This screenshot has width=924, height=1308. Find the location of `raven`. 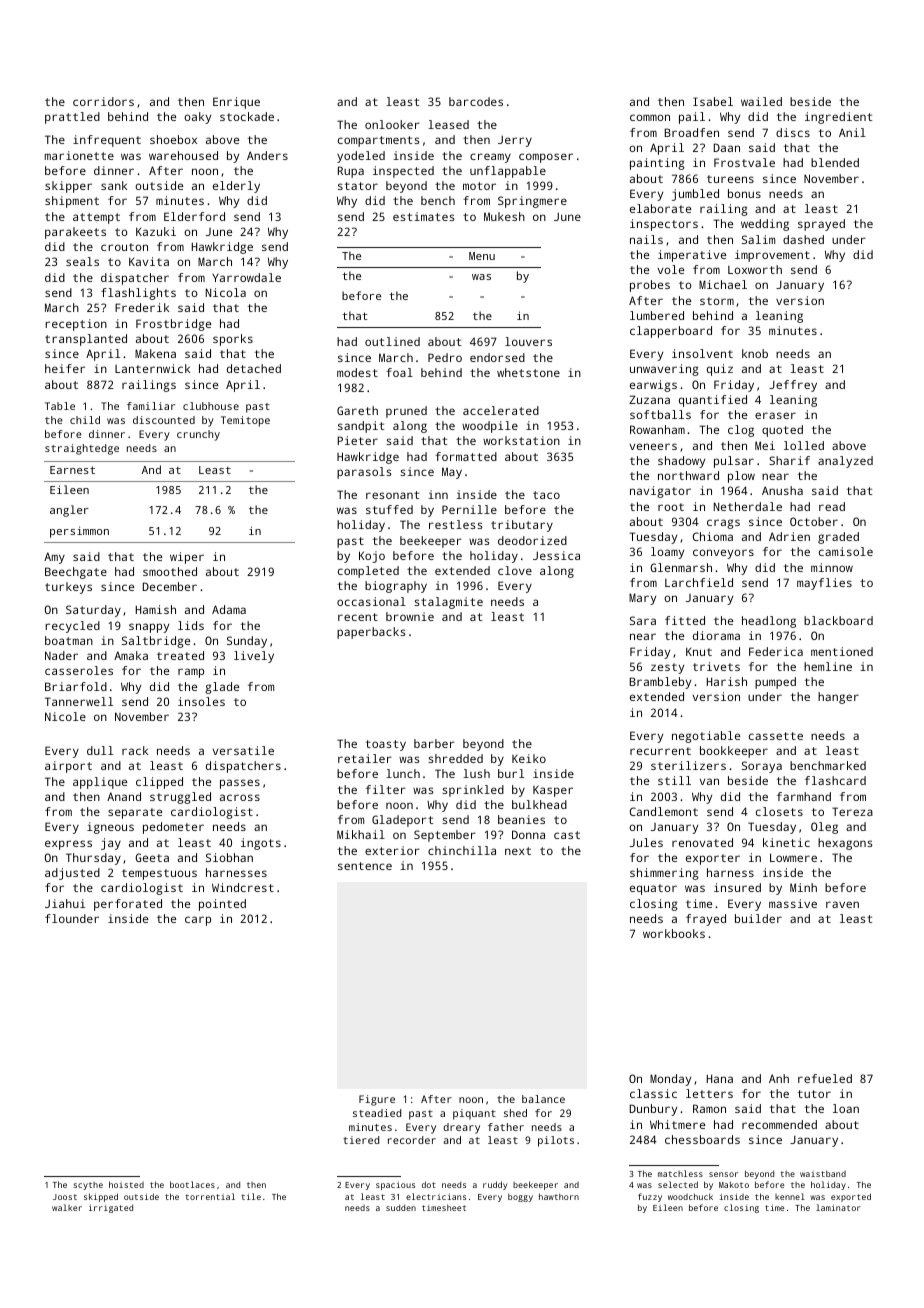

raven is located at coordinates (842, 904).
